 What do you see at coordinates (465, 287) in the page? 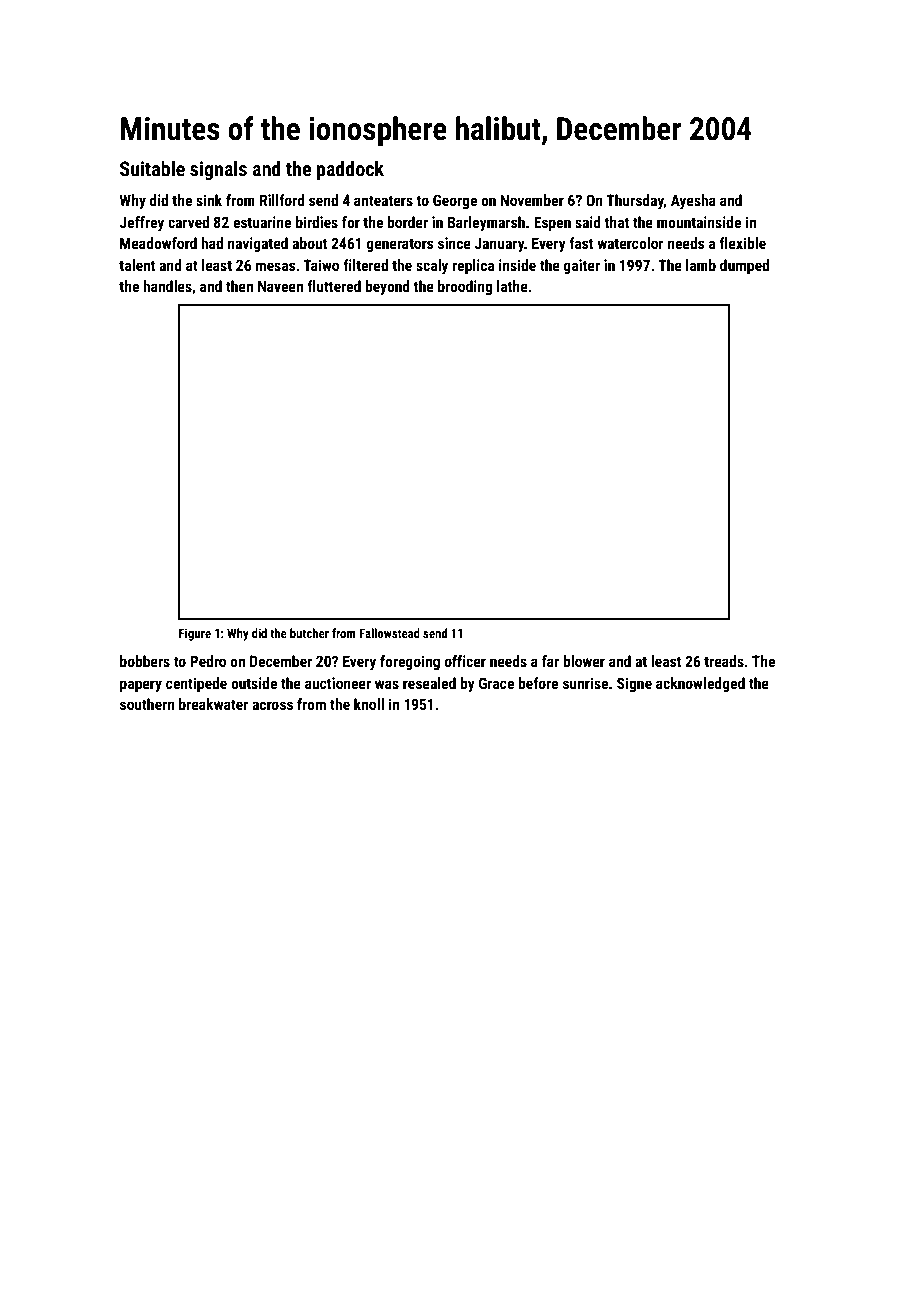
I see `brooding` at bounding box center [465, 287].
